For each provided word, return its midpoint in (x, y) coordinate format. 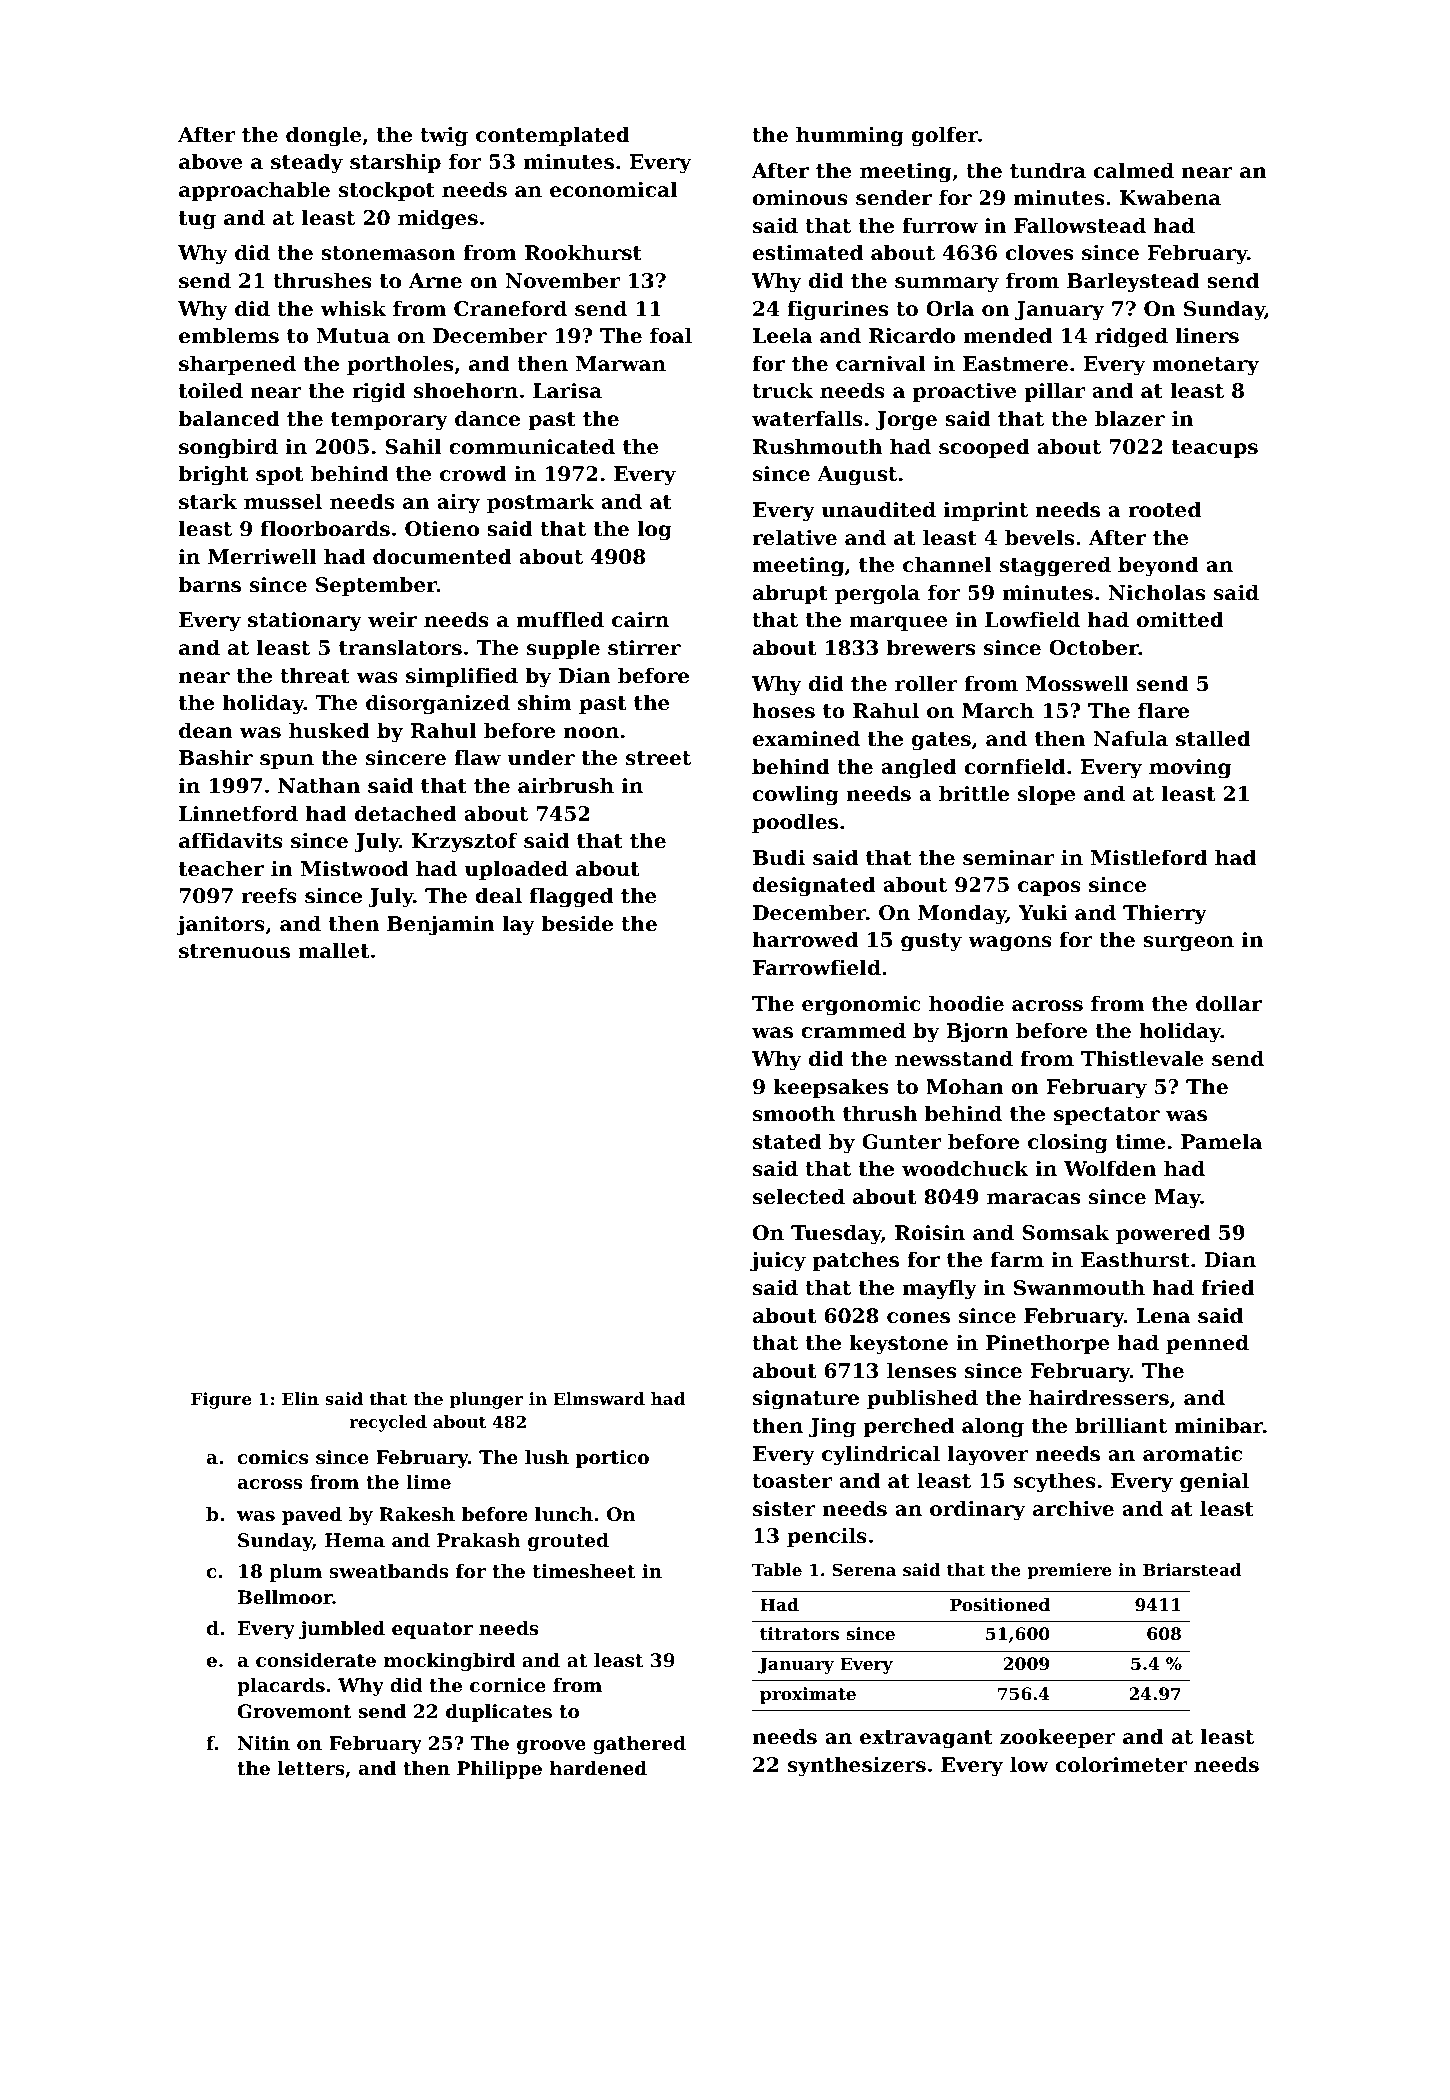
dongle (324, 136)
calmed (1134, 170)
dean (206, 730)
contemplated (553, 136)
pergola (877, 594)
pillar (1054, 392)
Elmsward (599, 1398)
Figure (221, 1400)
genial (1214, 1482)
